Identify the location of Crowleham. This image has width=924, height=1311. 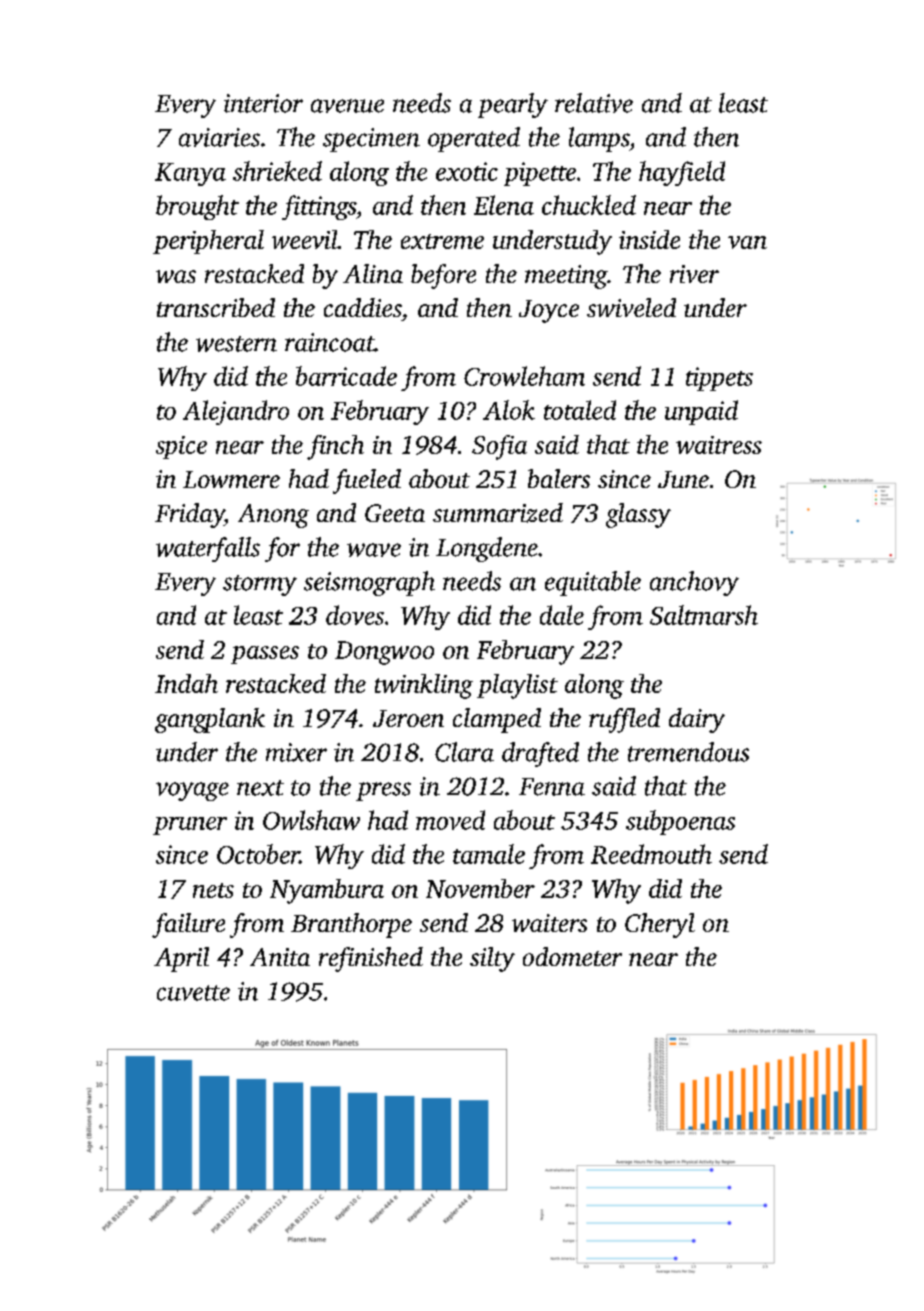
(524, 376).
